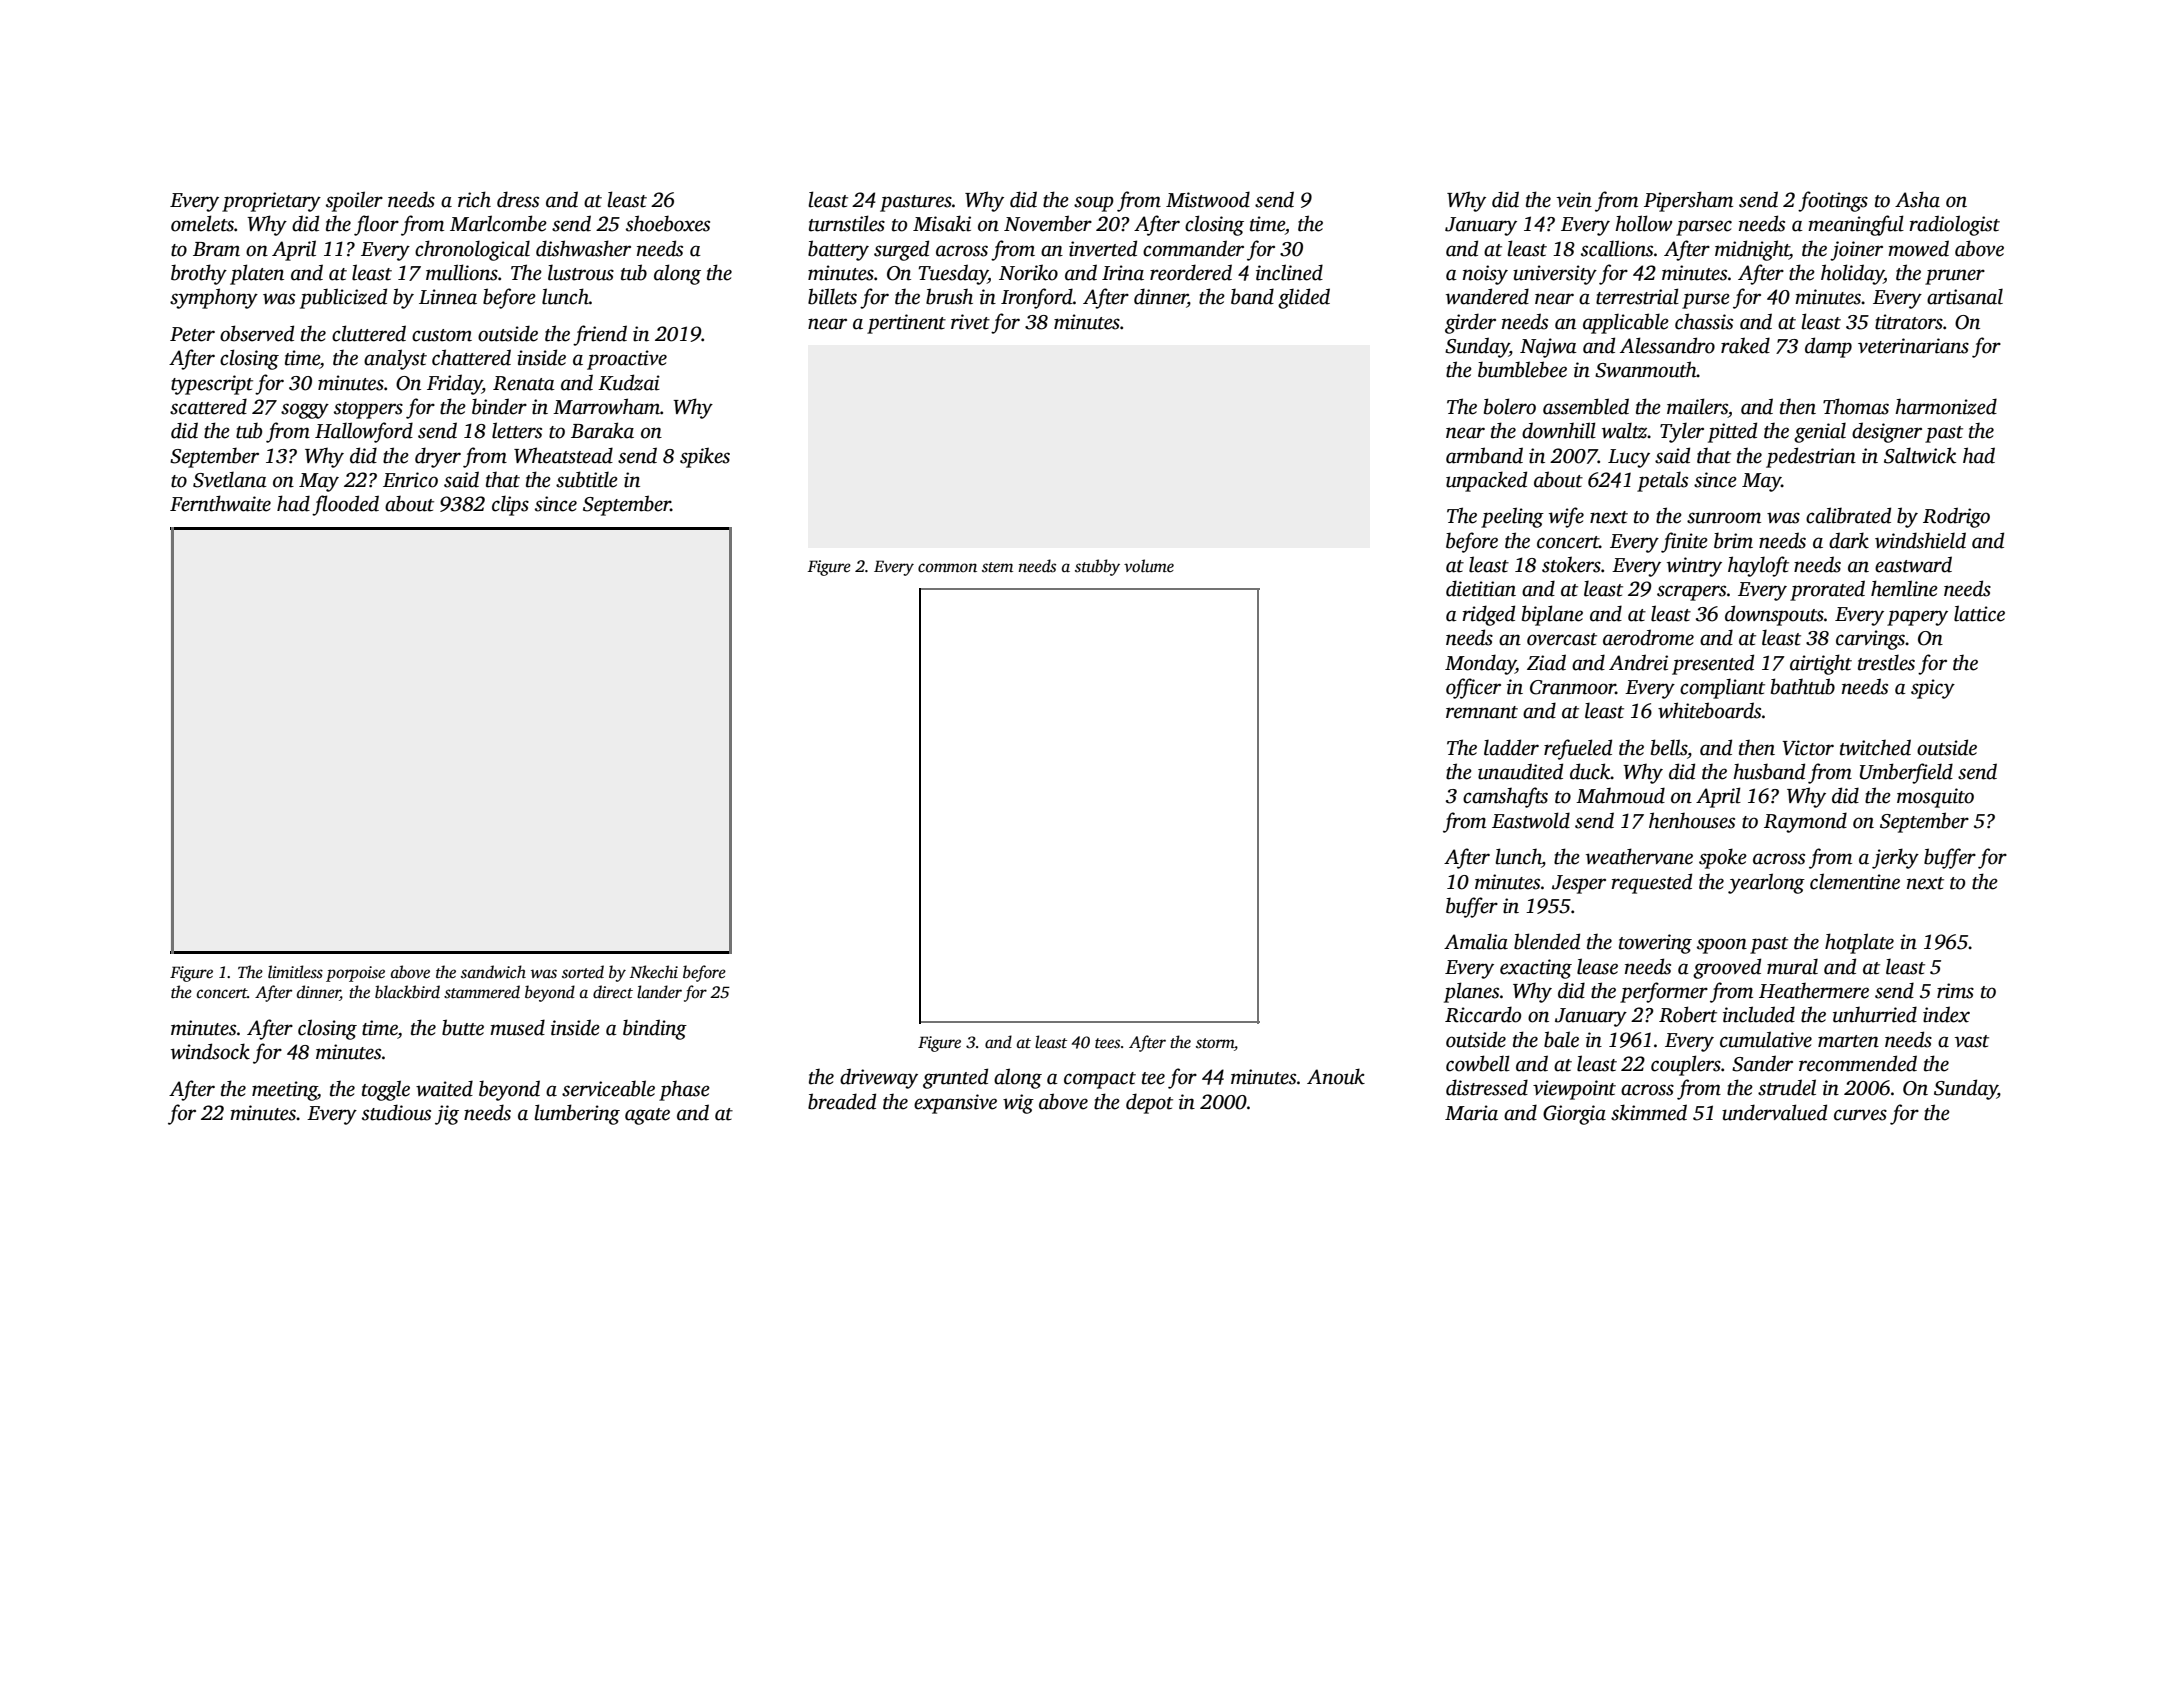  What do you see at coordinates (1704, 228) in the screenshot?
I see `parsec` at bounding box center [1704, 228].
